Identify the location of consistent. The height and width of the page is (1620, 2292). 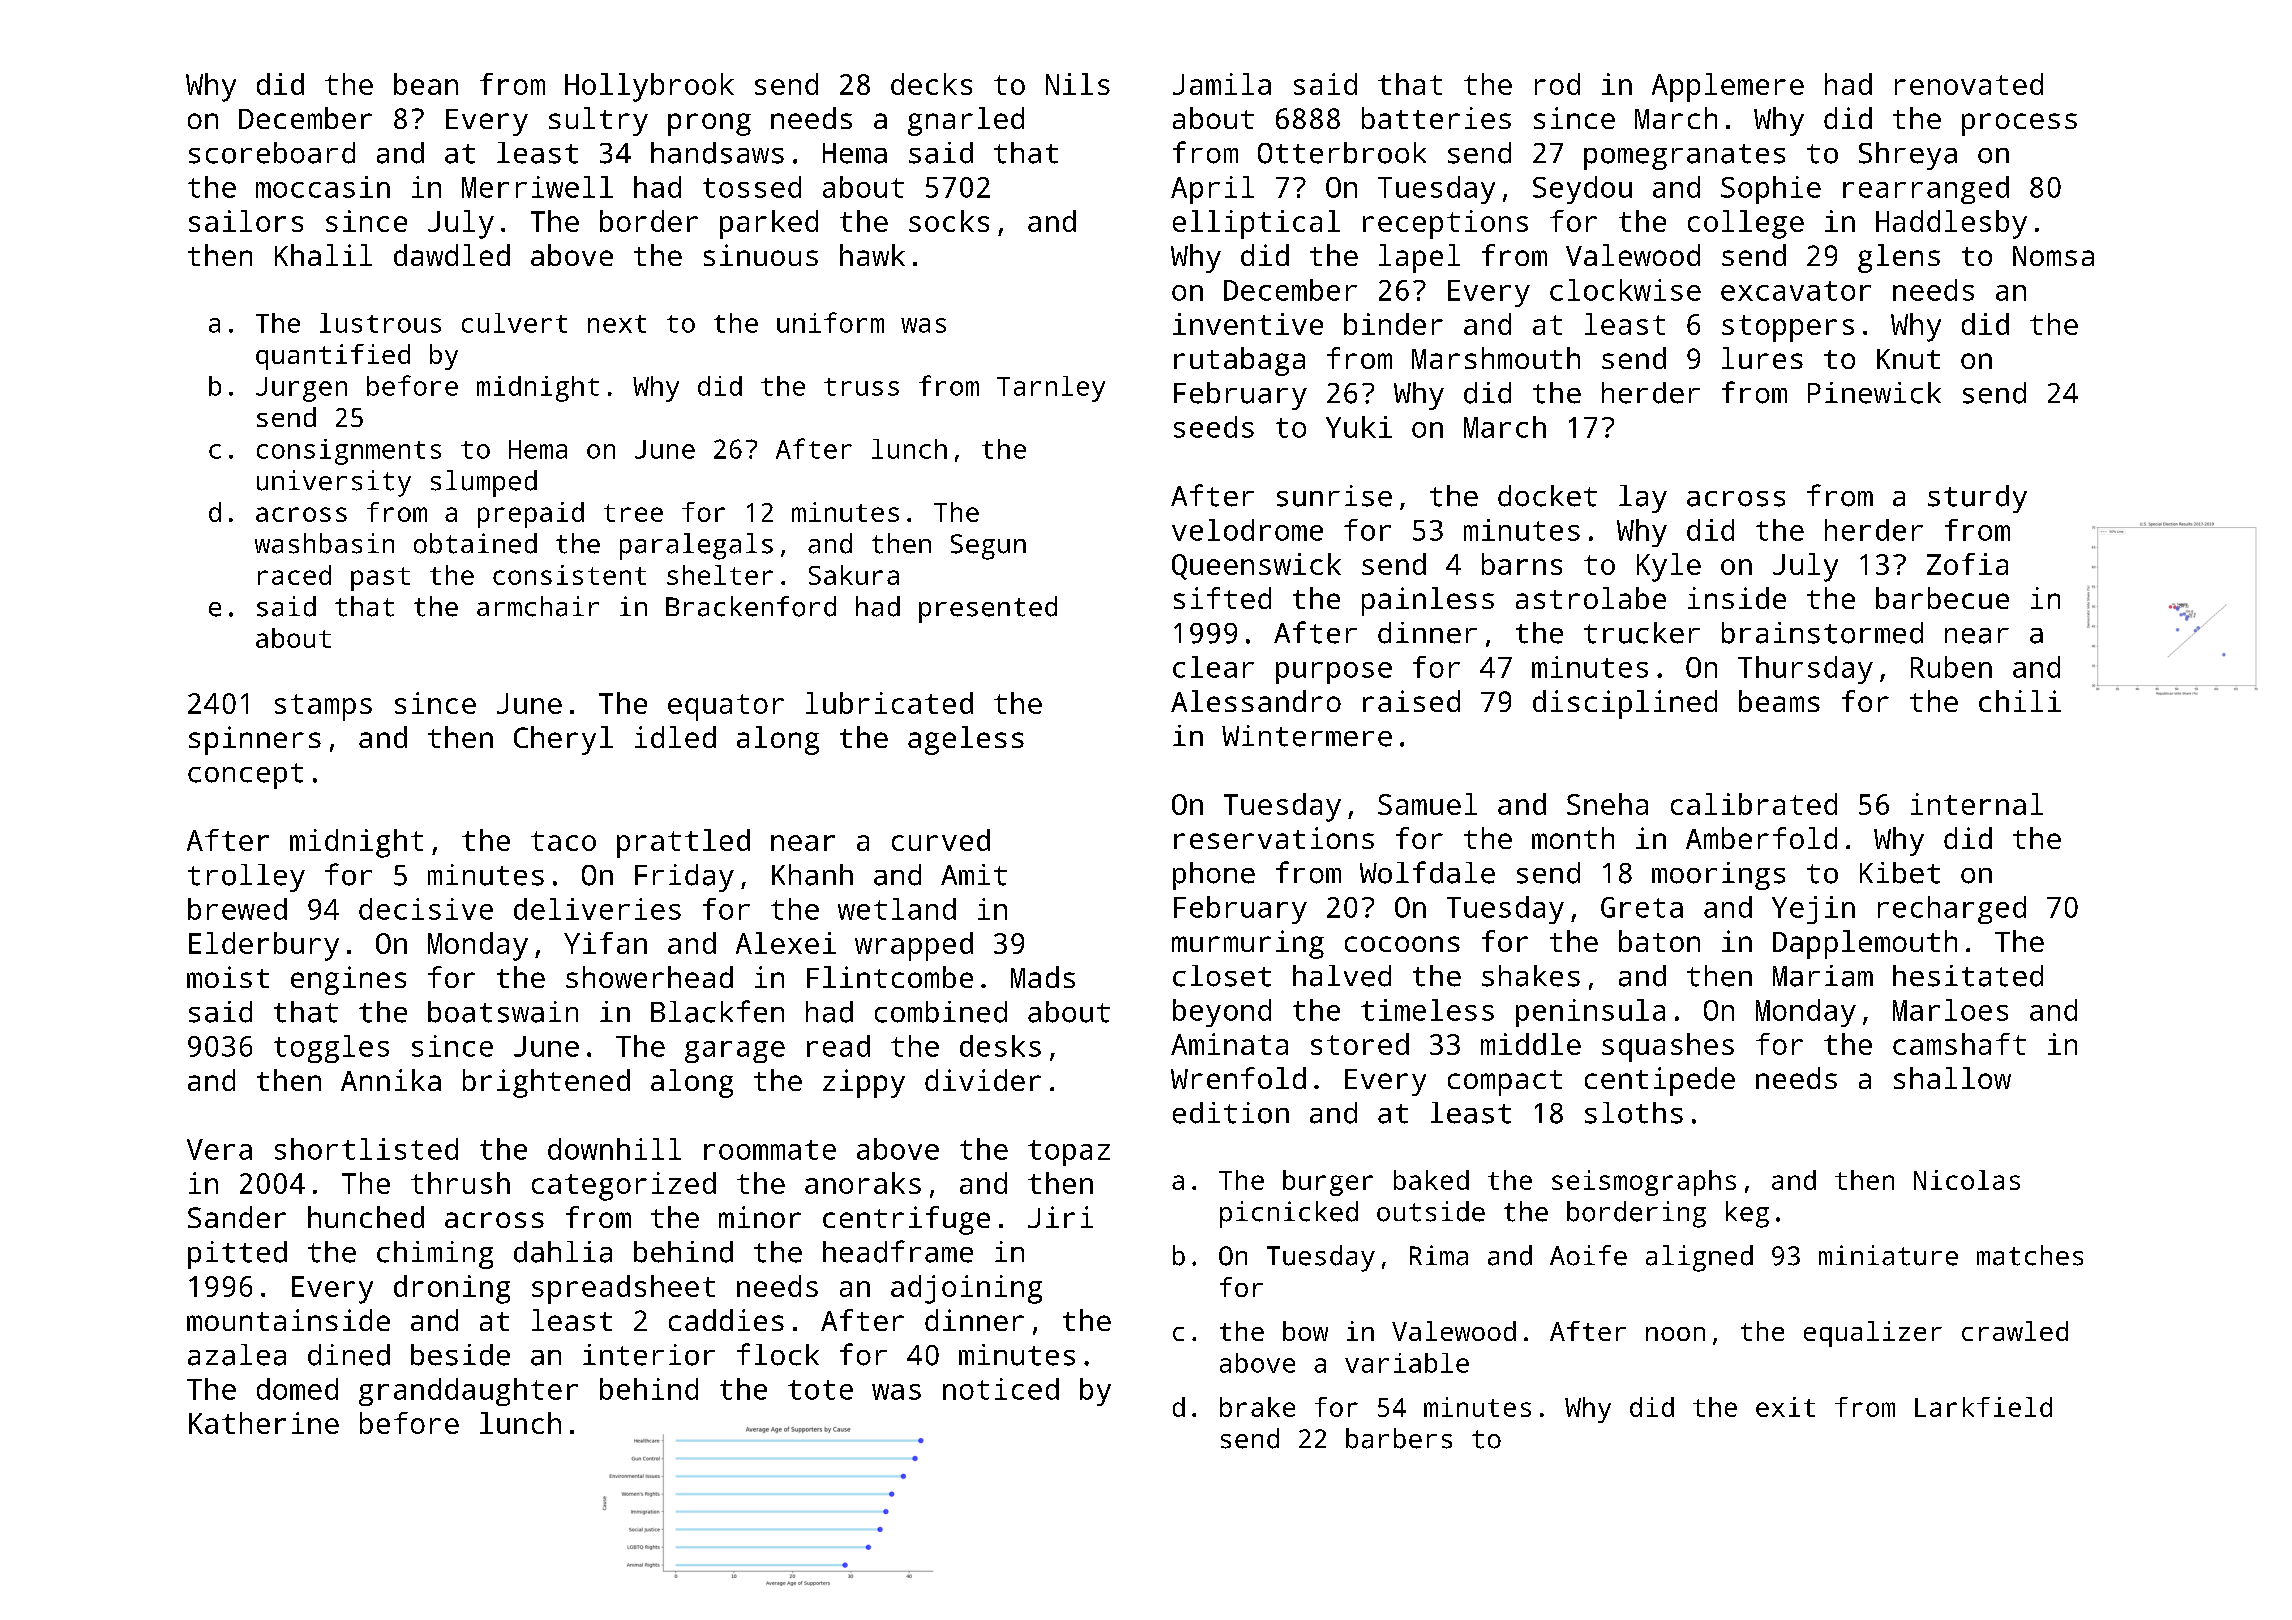
(569, 575).
